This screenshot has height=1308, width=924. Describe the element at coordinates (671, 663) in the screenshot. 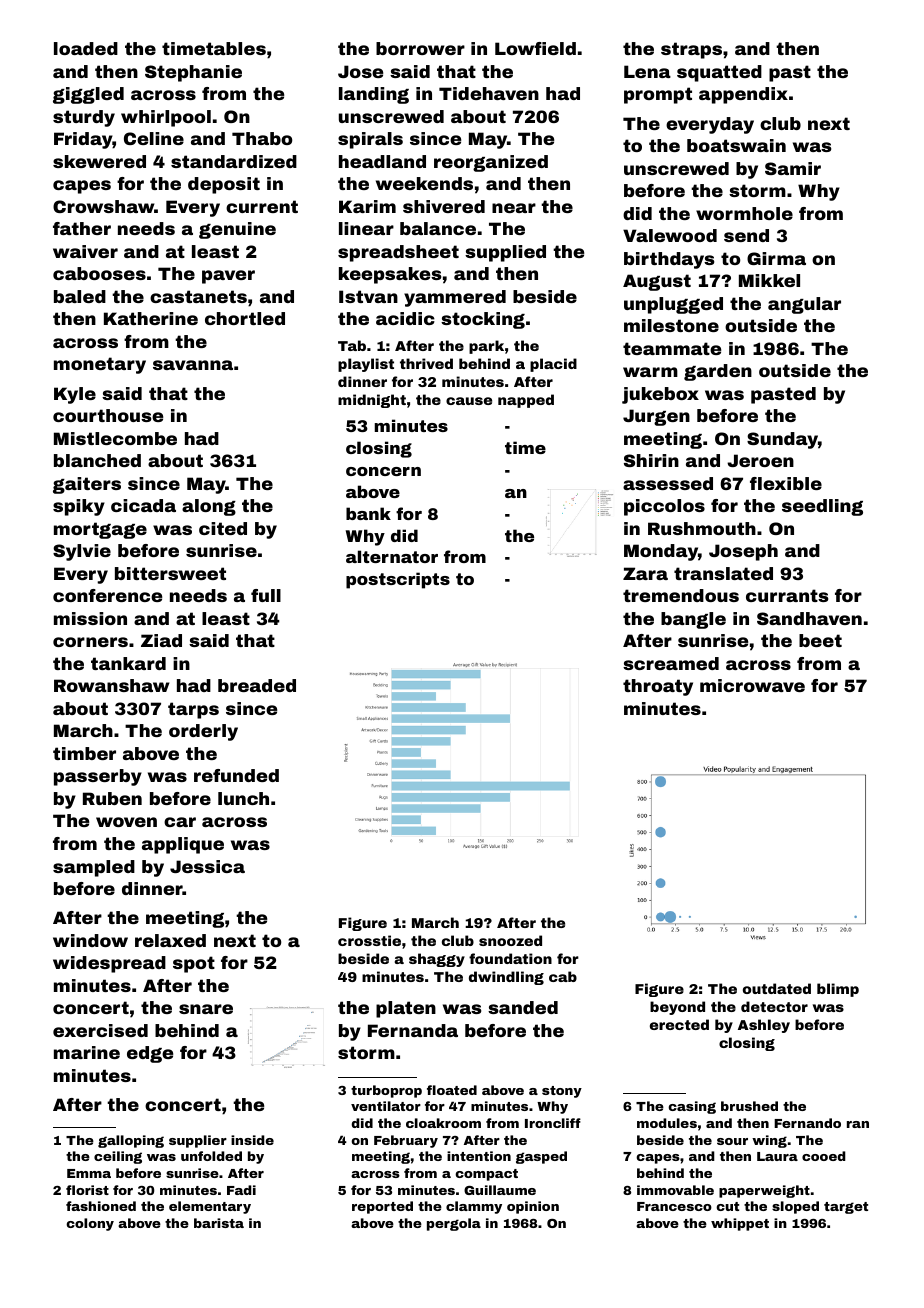

I see `screamed` at that location.
